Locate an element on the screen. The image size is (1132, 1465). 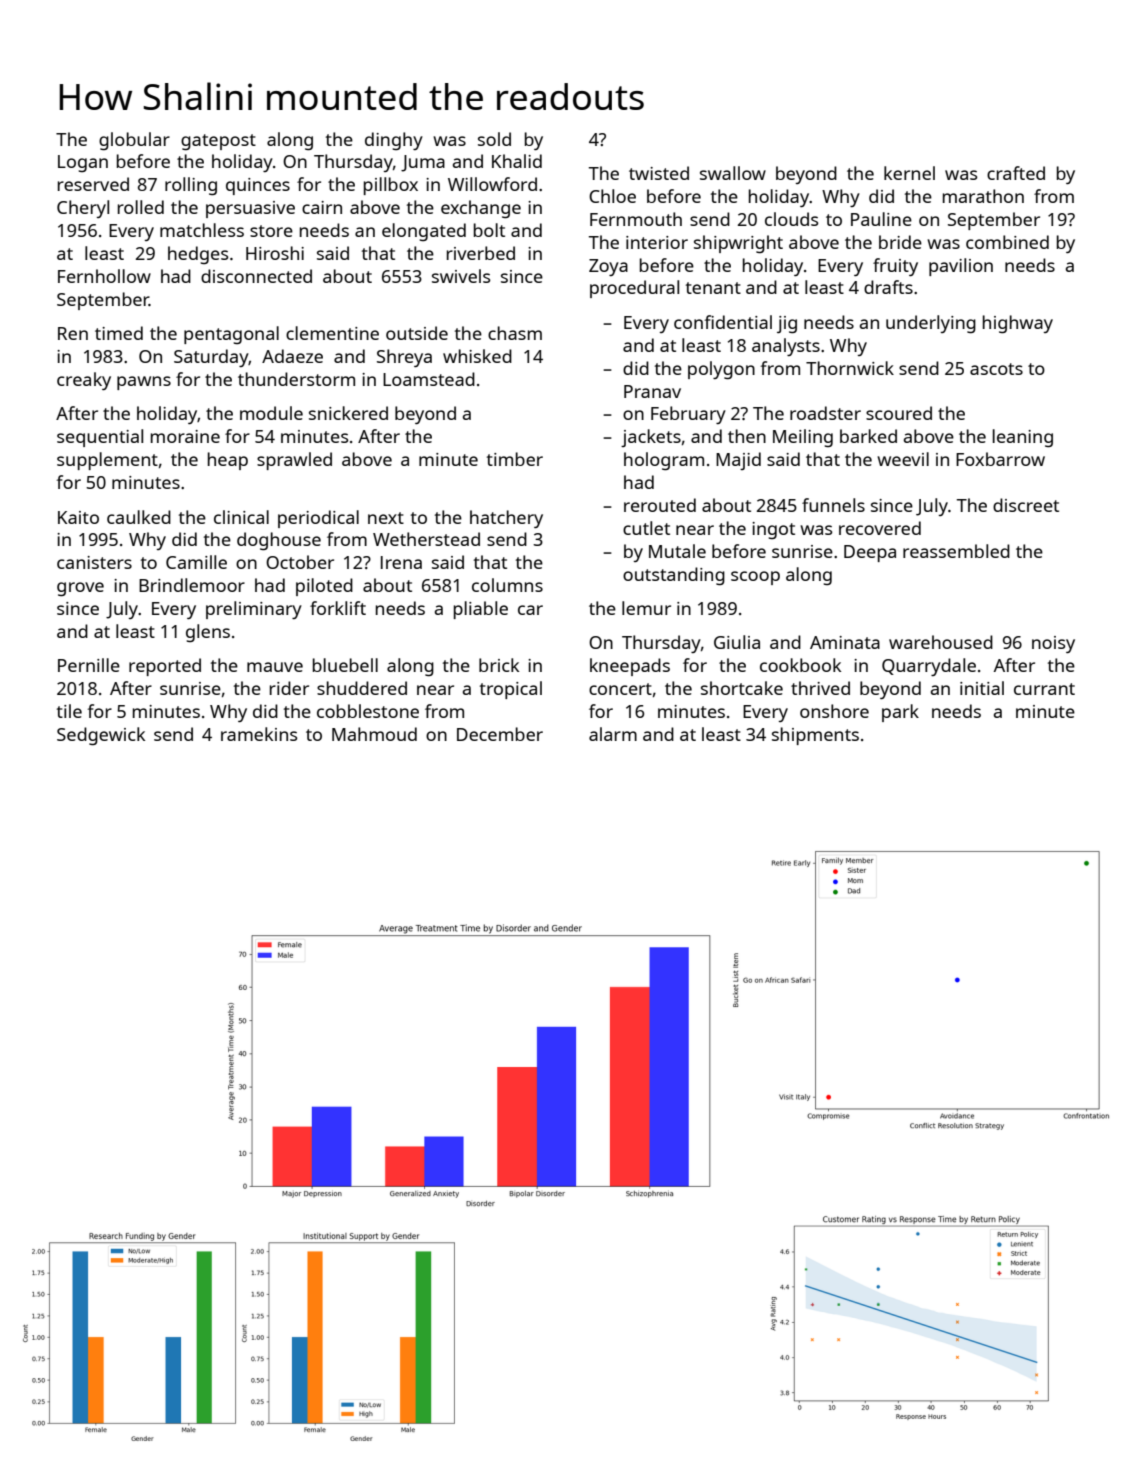
analysts is located at coordinates (786, 347).
